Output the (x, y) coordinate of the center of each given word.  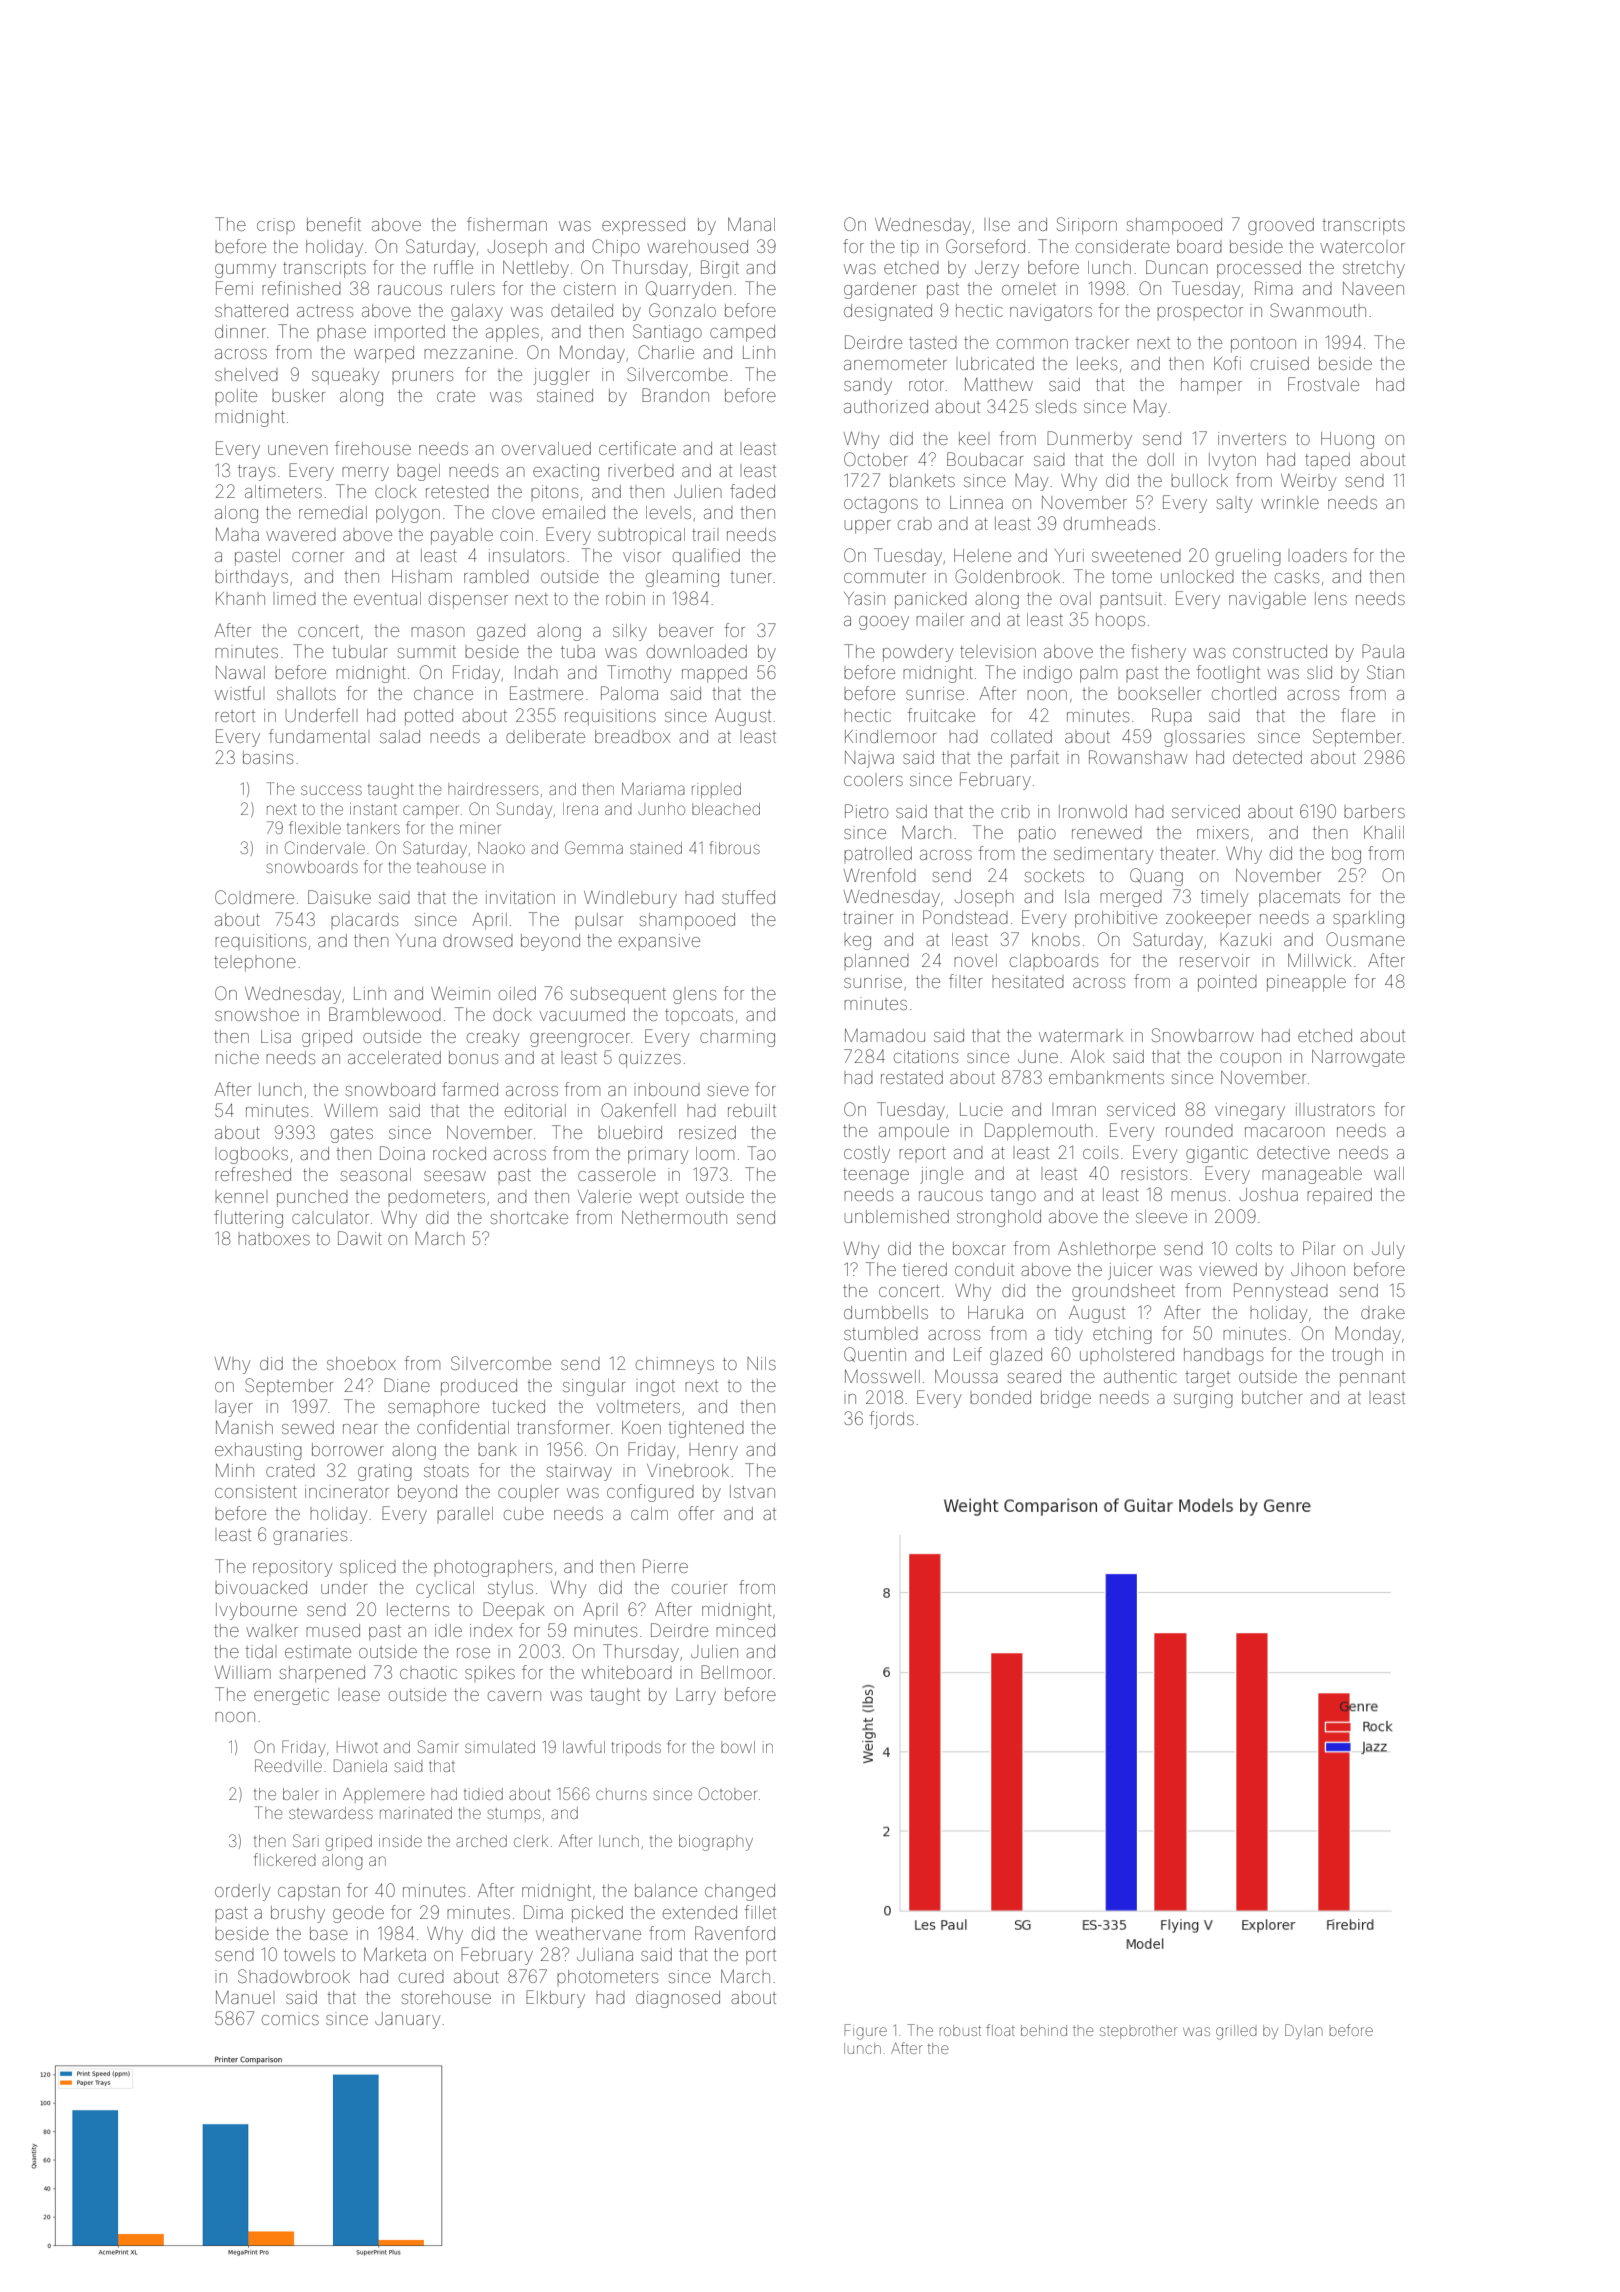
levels (668, 512)
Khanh (240, 598)
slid (1319, 672)
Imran (1074, 1109)
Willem (350, 1110)
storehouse (446, 1997)
